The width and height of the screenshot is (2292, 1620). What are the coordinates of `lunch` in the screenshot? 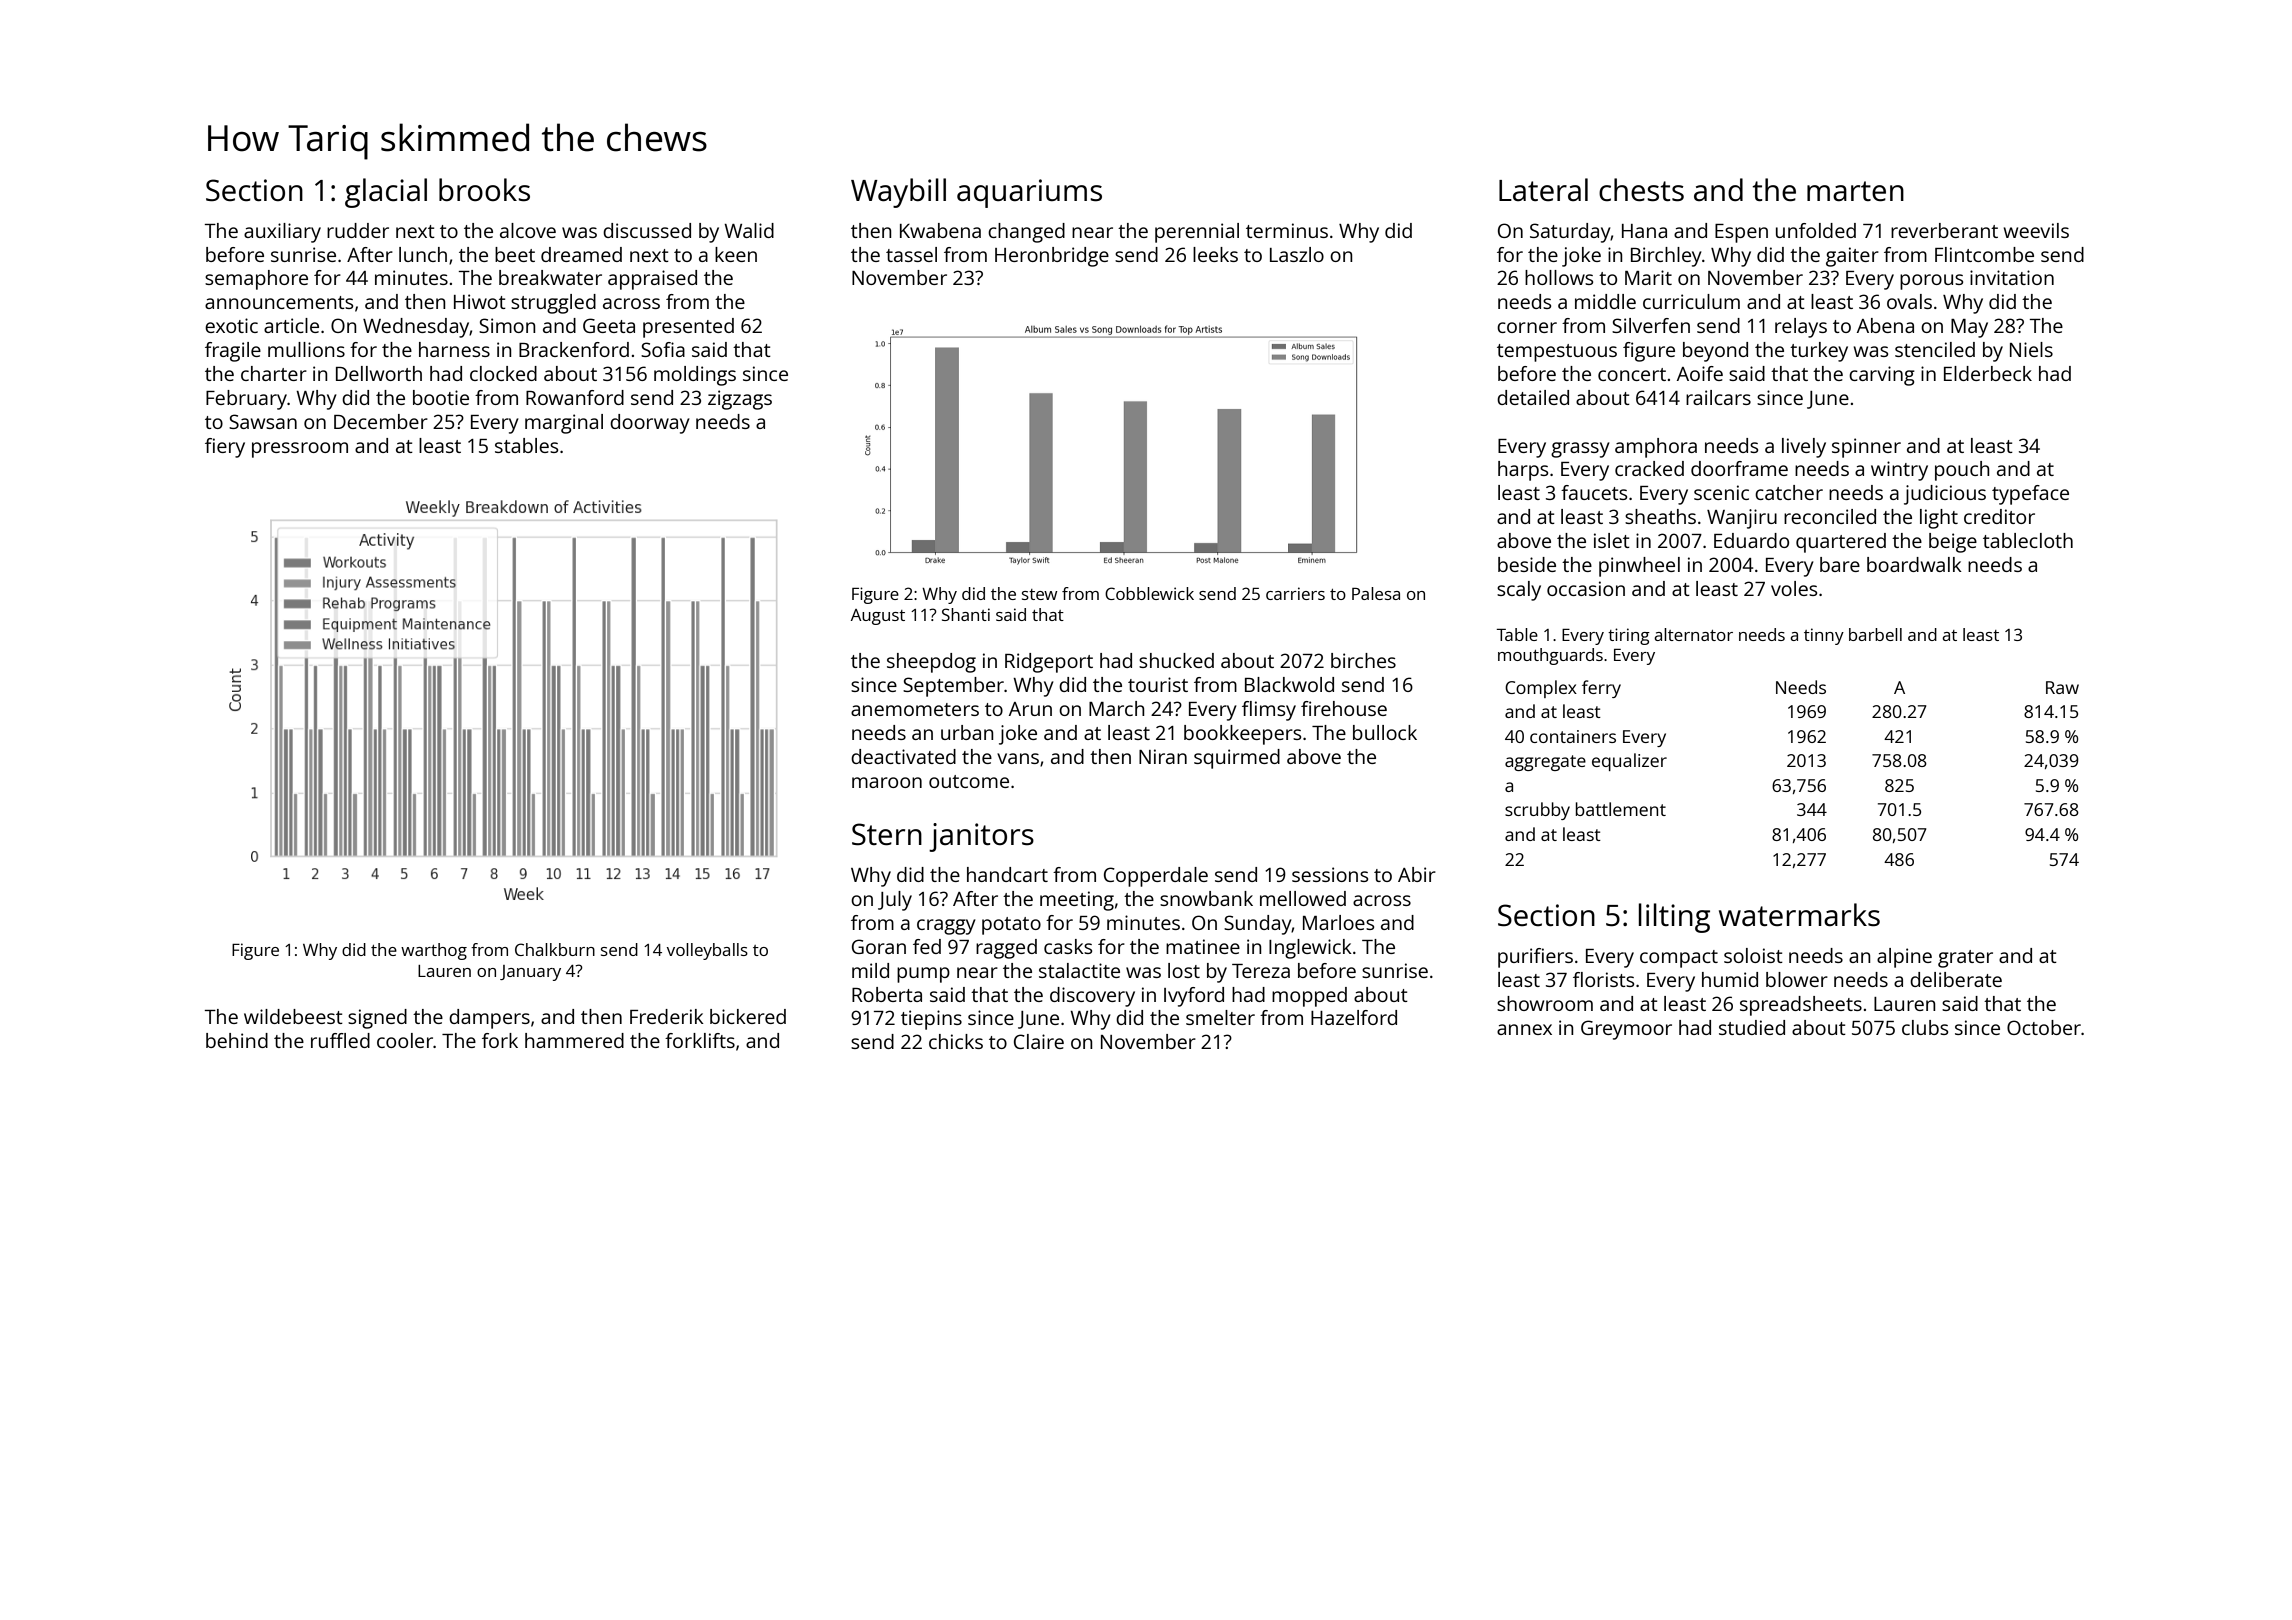 It's located at (423, 254).
